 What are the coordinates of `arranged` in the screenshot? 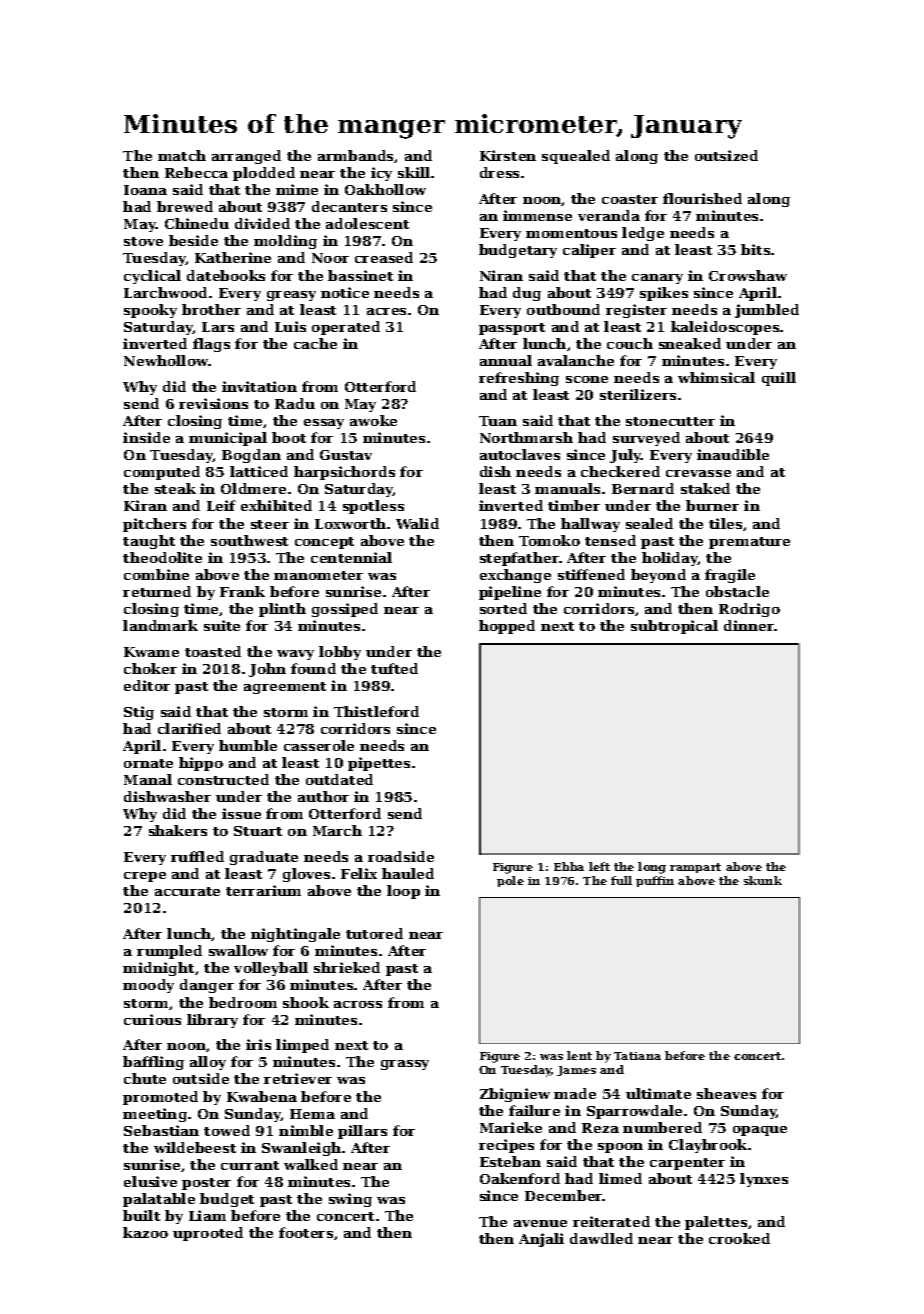 It's located at (246, 157).
